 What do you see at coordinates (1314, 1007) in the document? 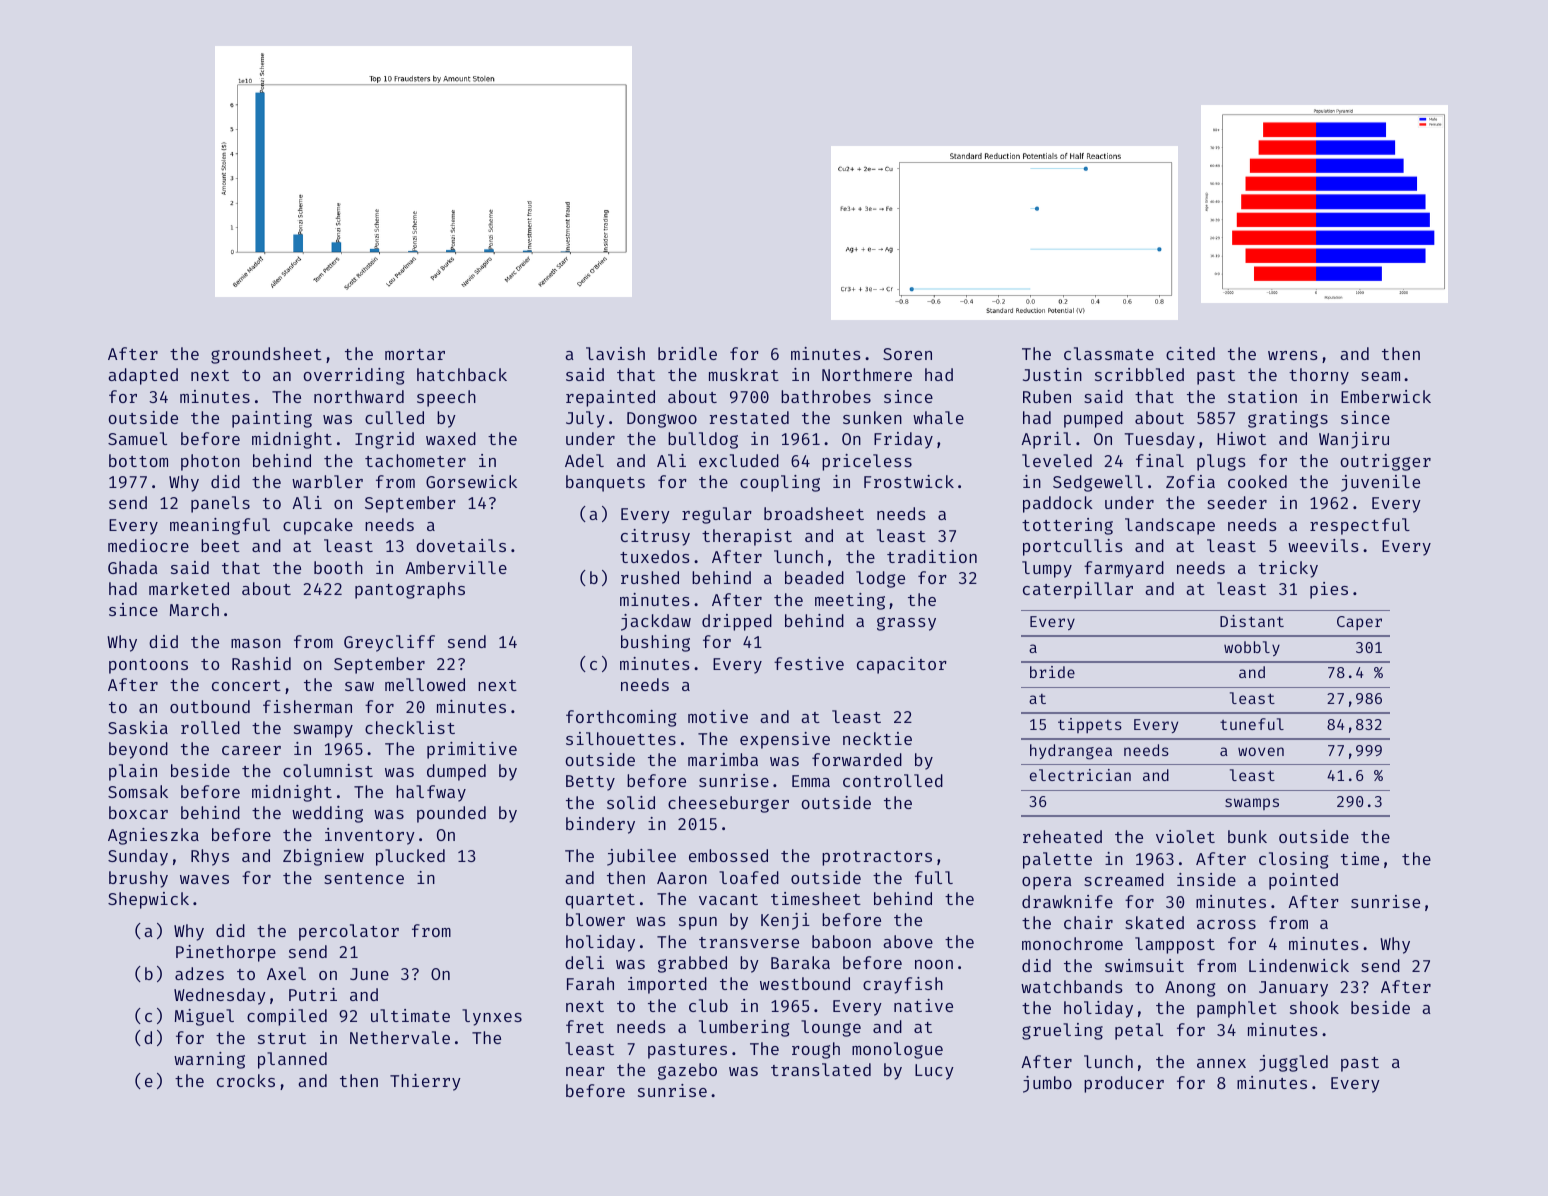
I see `shook` at bounding box center [1314, 1007].
